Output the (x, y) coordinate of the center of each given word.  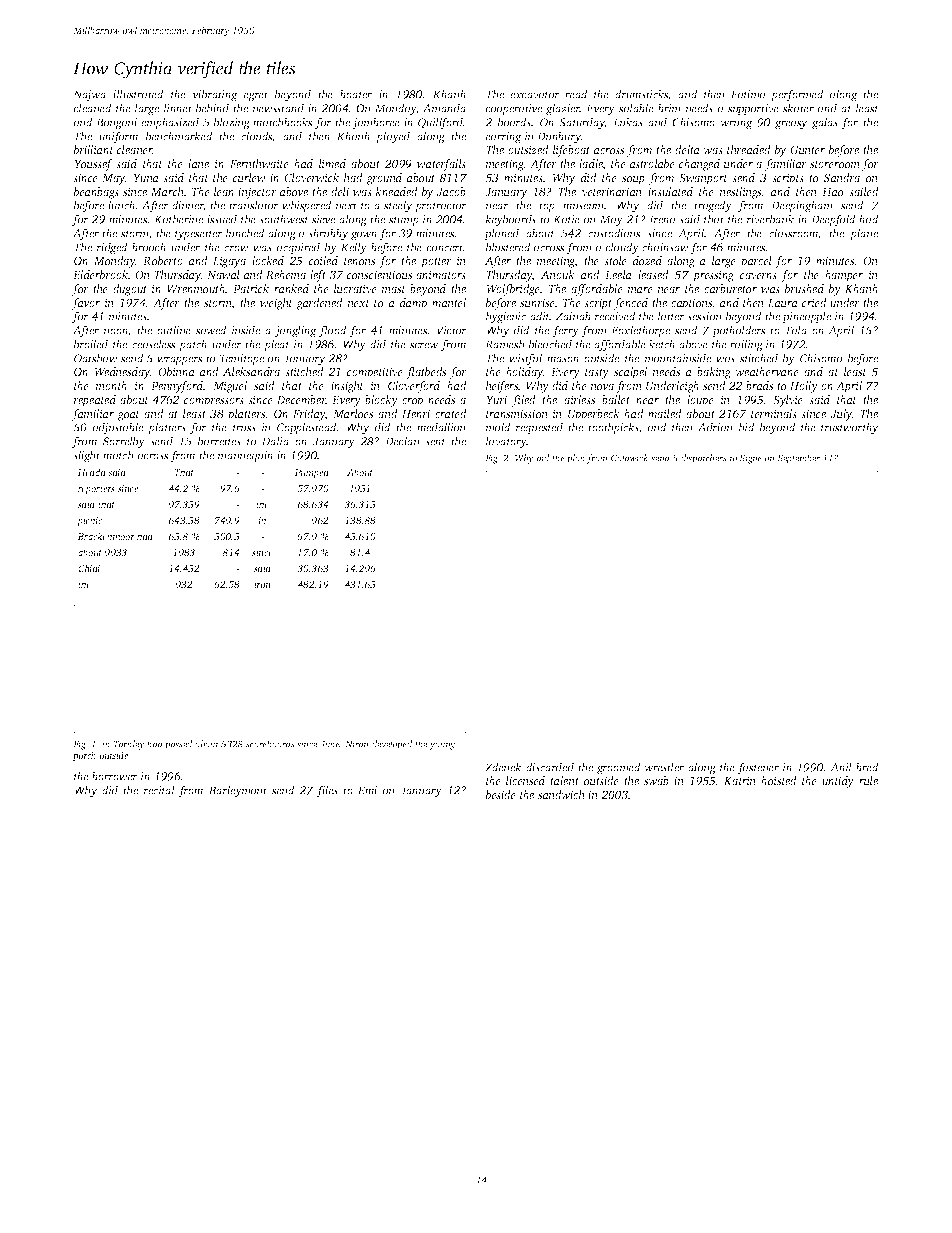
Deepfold (833, 220)
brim (669, 108)
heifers (502, 387)
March (167, 191)
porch (84, 756)
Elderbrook (100, 274)
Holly (804, 387)
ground (384, 179)
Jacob (451, 191)
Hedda (92, 472)
